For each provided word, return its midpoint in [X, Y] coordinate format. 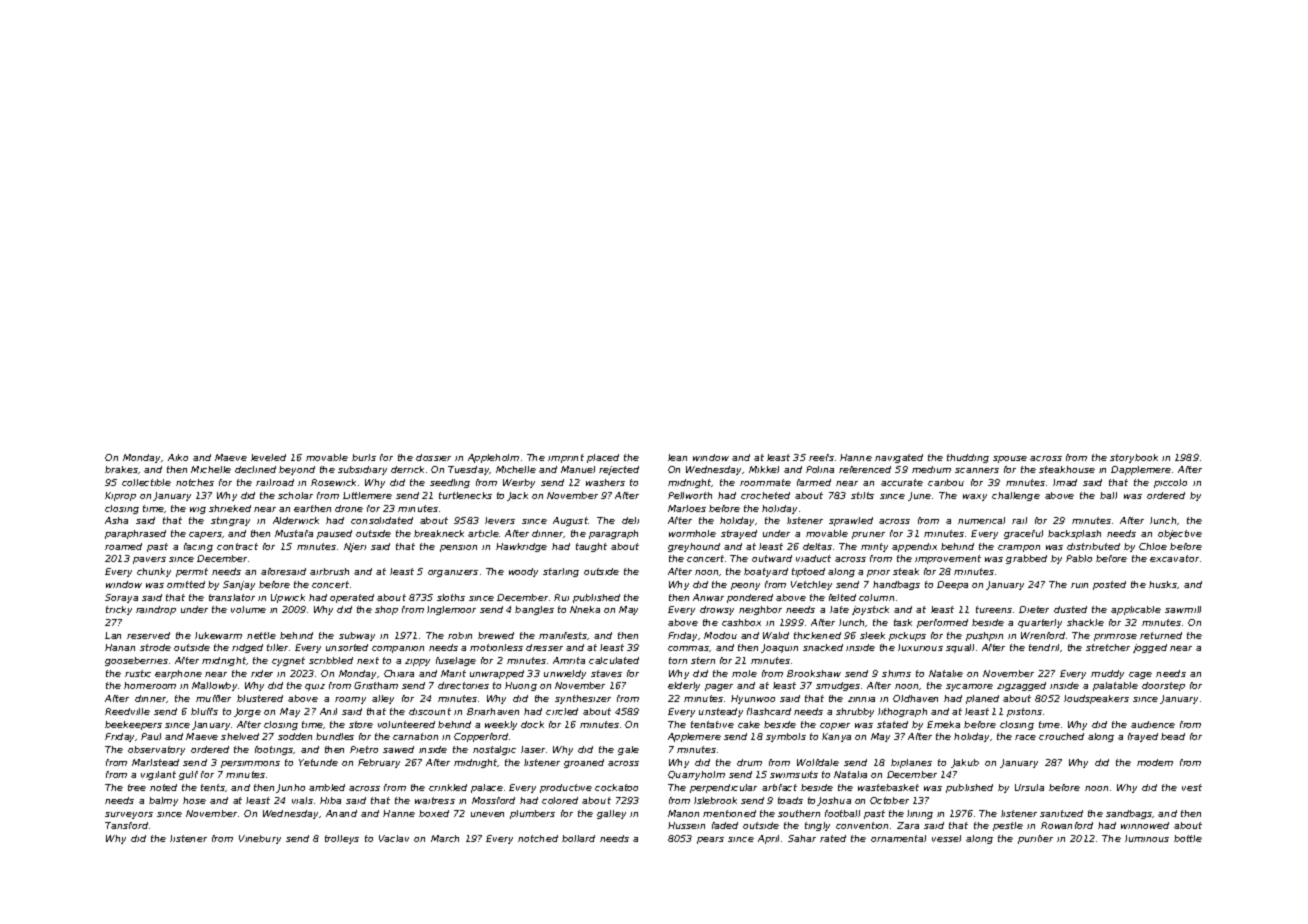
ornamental [898, 838]
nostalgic [494, 750]
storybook [1134, 458]
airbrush [329, 571]
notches [195, 482]
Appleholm [493, 458]
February [379, 763]
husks [1163, 584]
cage [1140, 675]
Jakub [965, 763]
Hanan [120, 647]
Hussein [686, 825]
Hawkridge [521, 547]
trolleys [342, 839]
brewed [496, 635]
